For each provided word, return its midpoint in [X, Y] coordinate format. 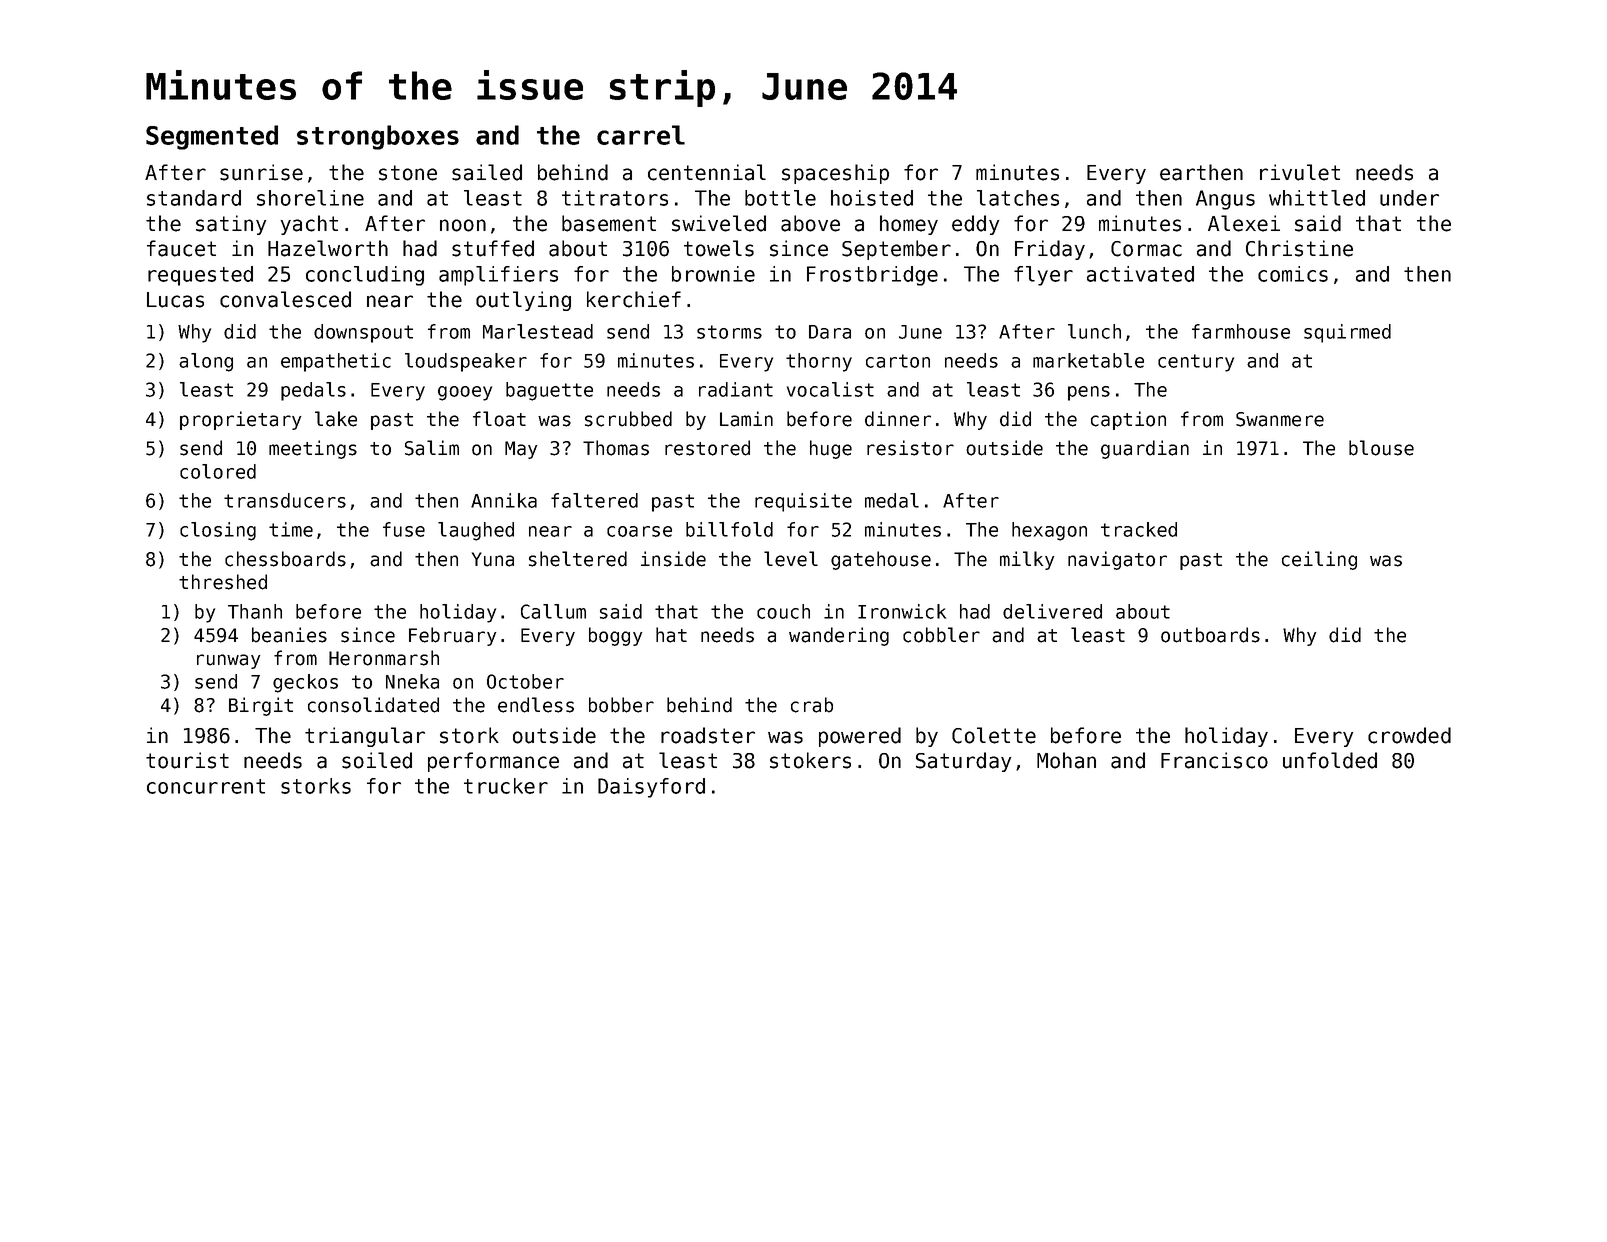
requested [200, 276]
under [1409, 198]
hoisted [872, 198]
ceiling [1319, 560]
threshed [223, 582]
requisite [803, 502]
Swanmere [1280, 419]
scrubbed [628, 419]
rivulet [1300, 172]
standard [194, 198]
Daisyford [651, 788]
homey [909, 225]
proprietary [240, 420]
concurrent [206, 786]
